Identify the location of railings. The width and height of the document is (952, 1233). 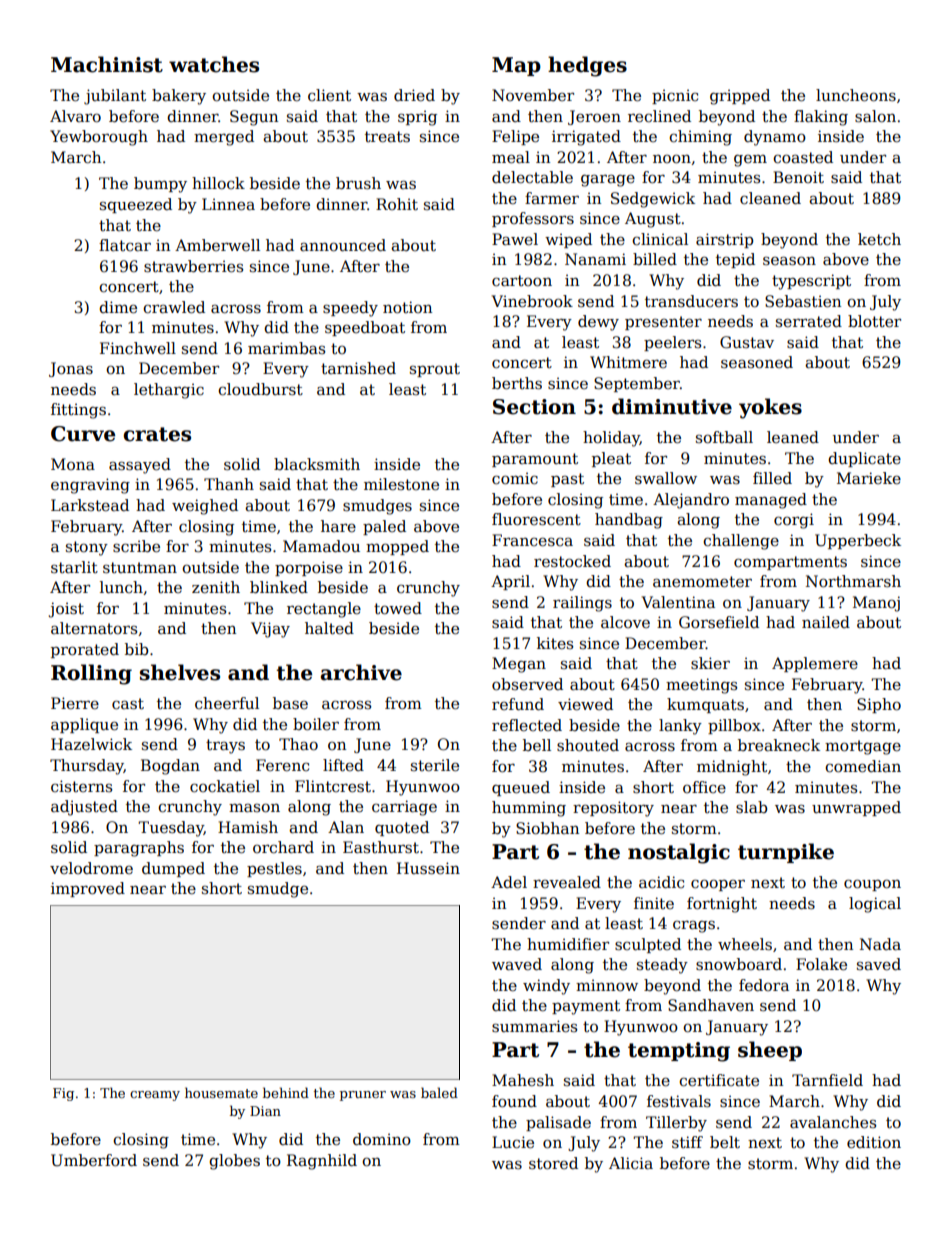
(582, 604).
